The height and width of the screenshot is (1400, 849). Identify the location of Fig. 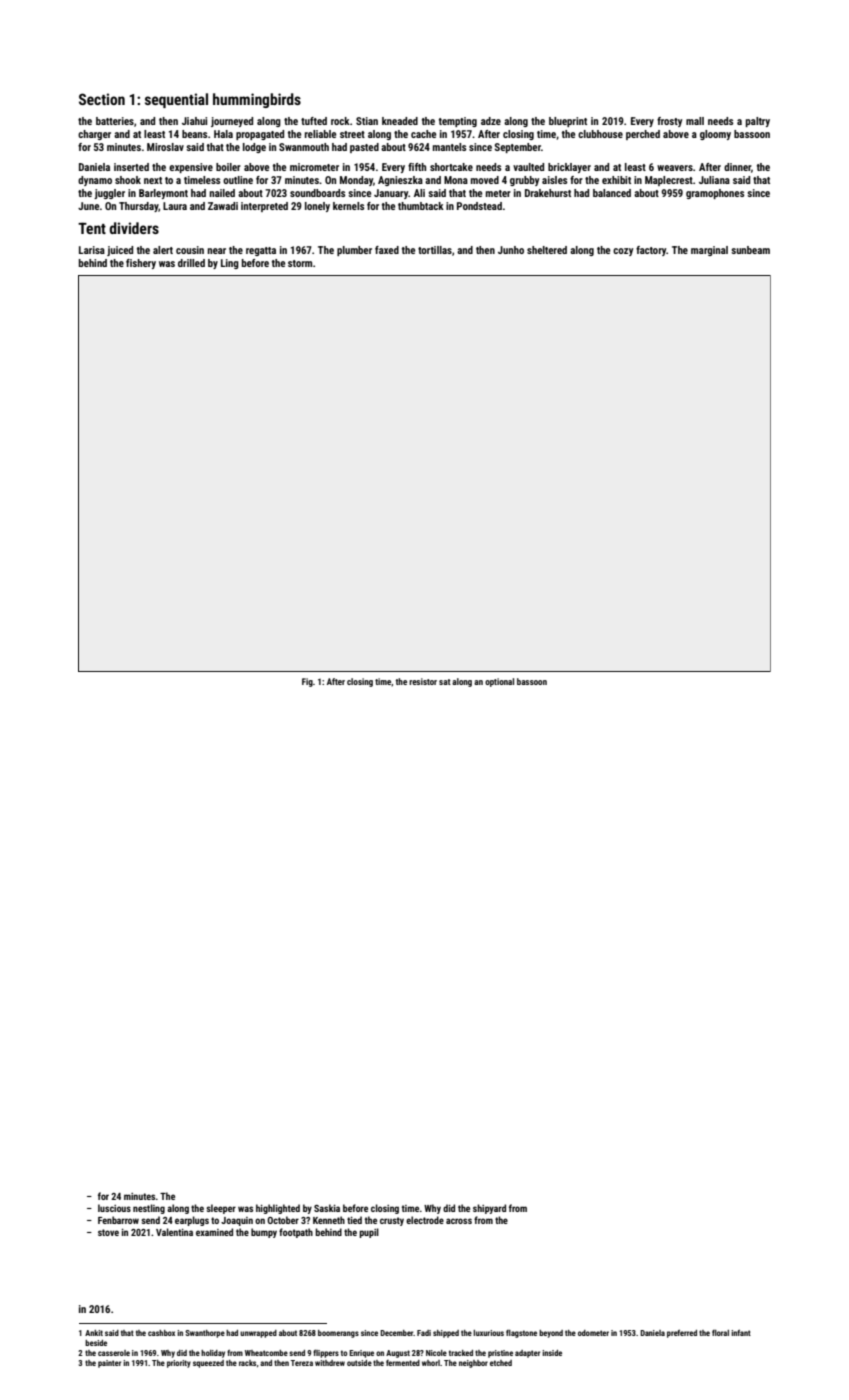
(307, 682).
